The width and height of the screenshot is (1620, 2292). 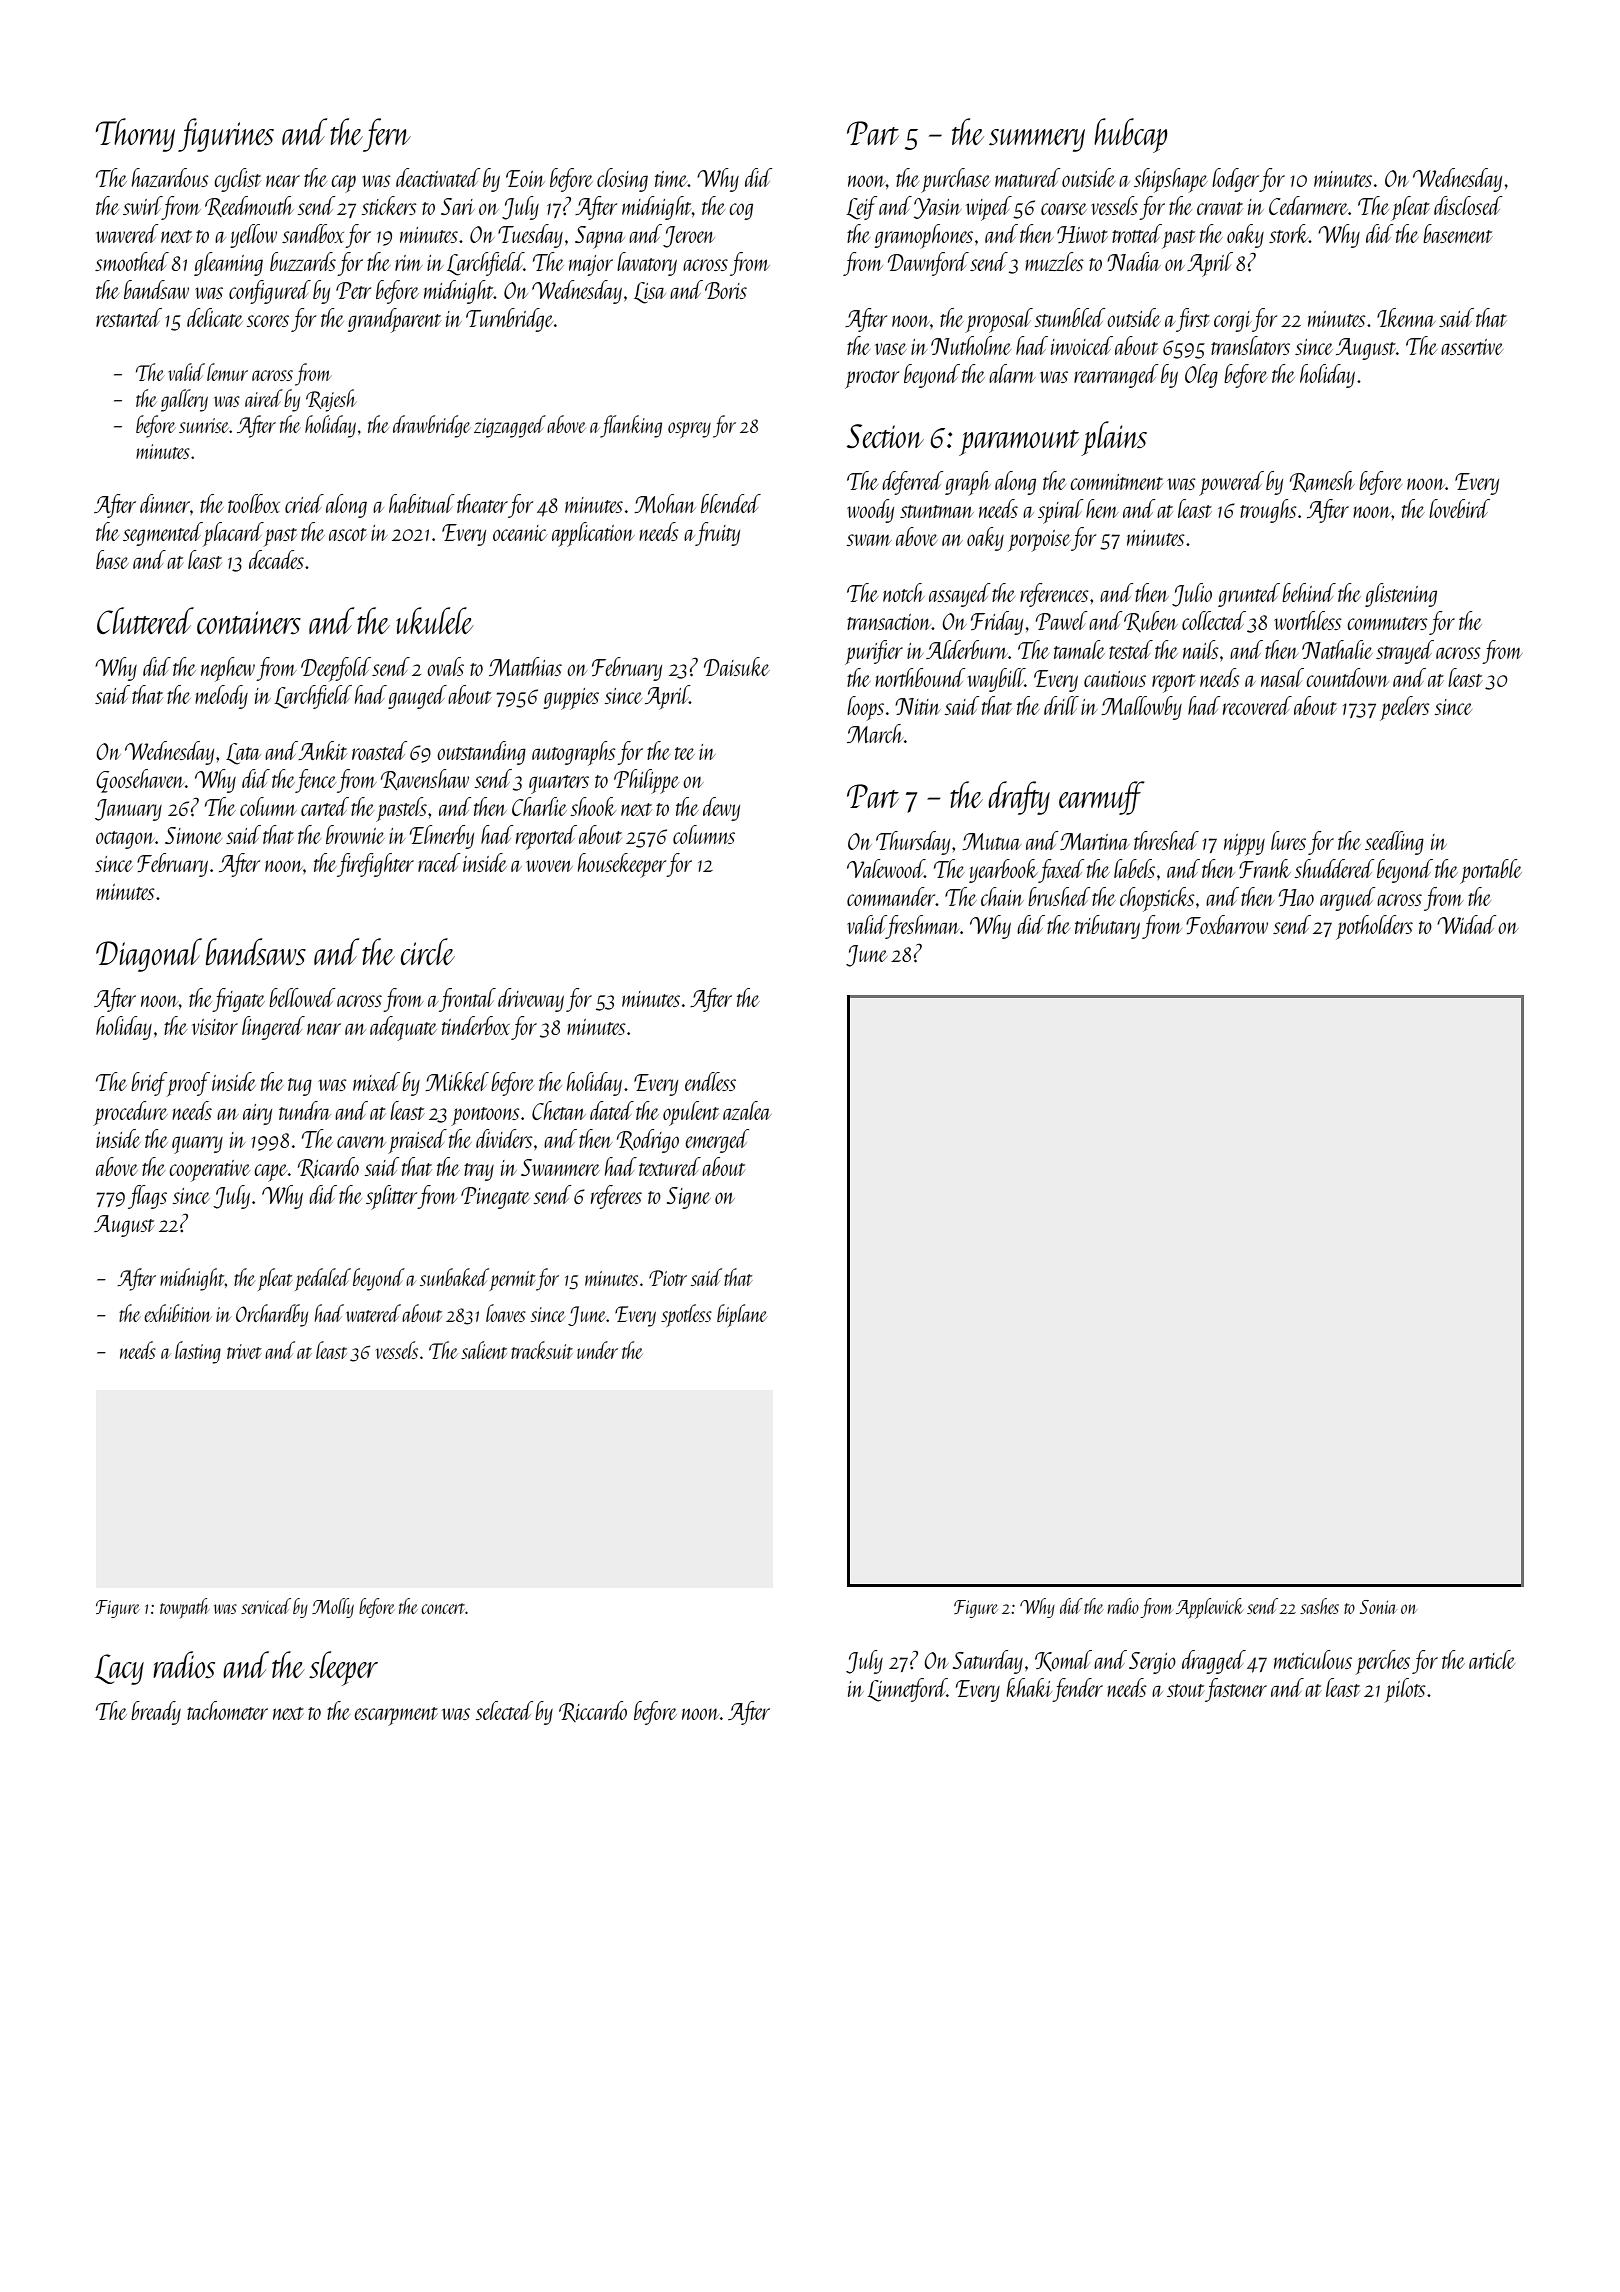 What do you see at coordinates (1037, 140) in the screenshot?
I see `summery` at bounding box center [1037, 140].
